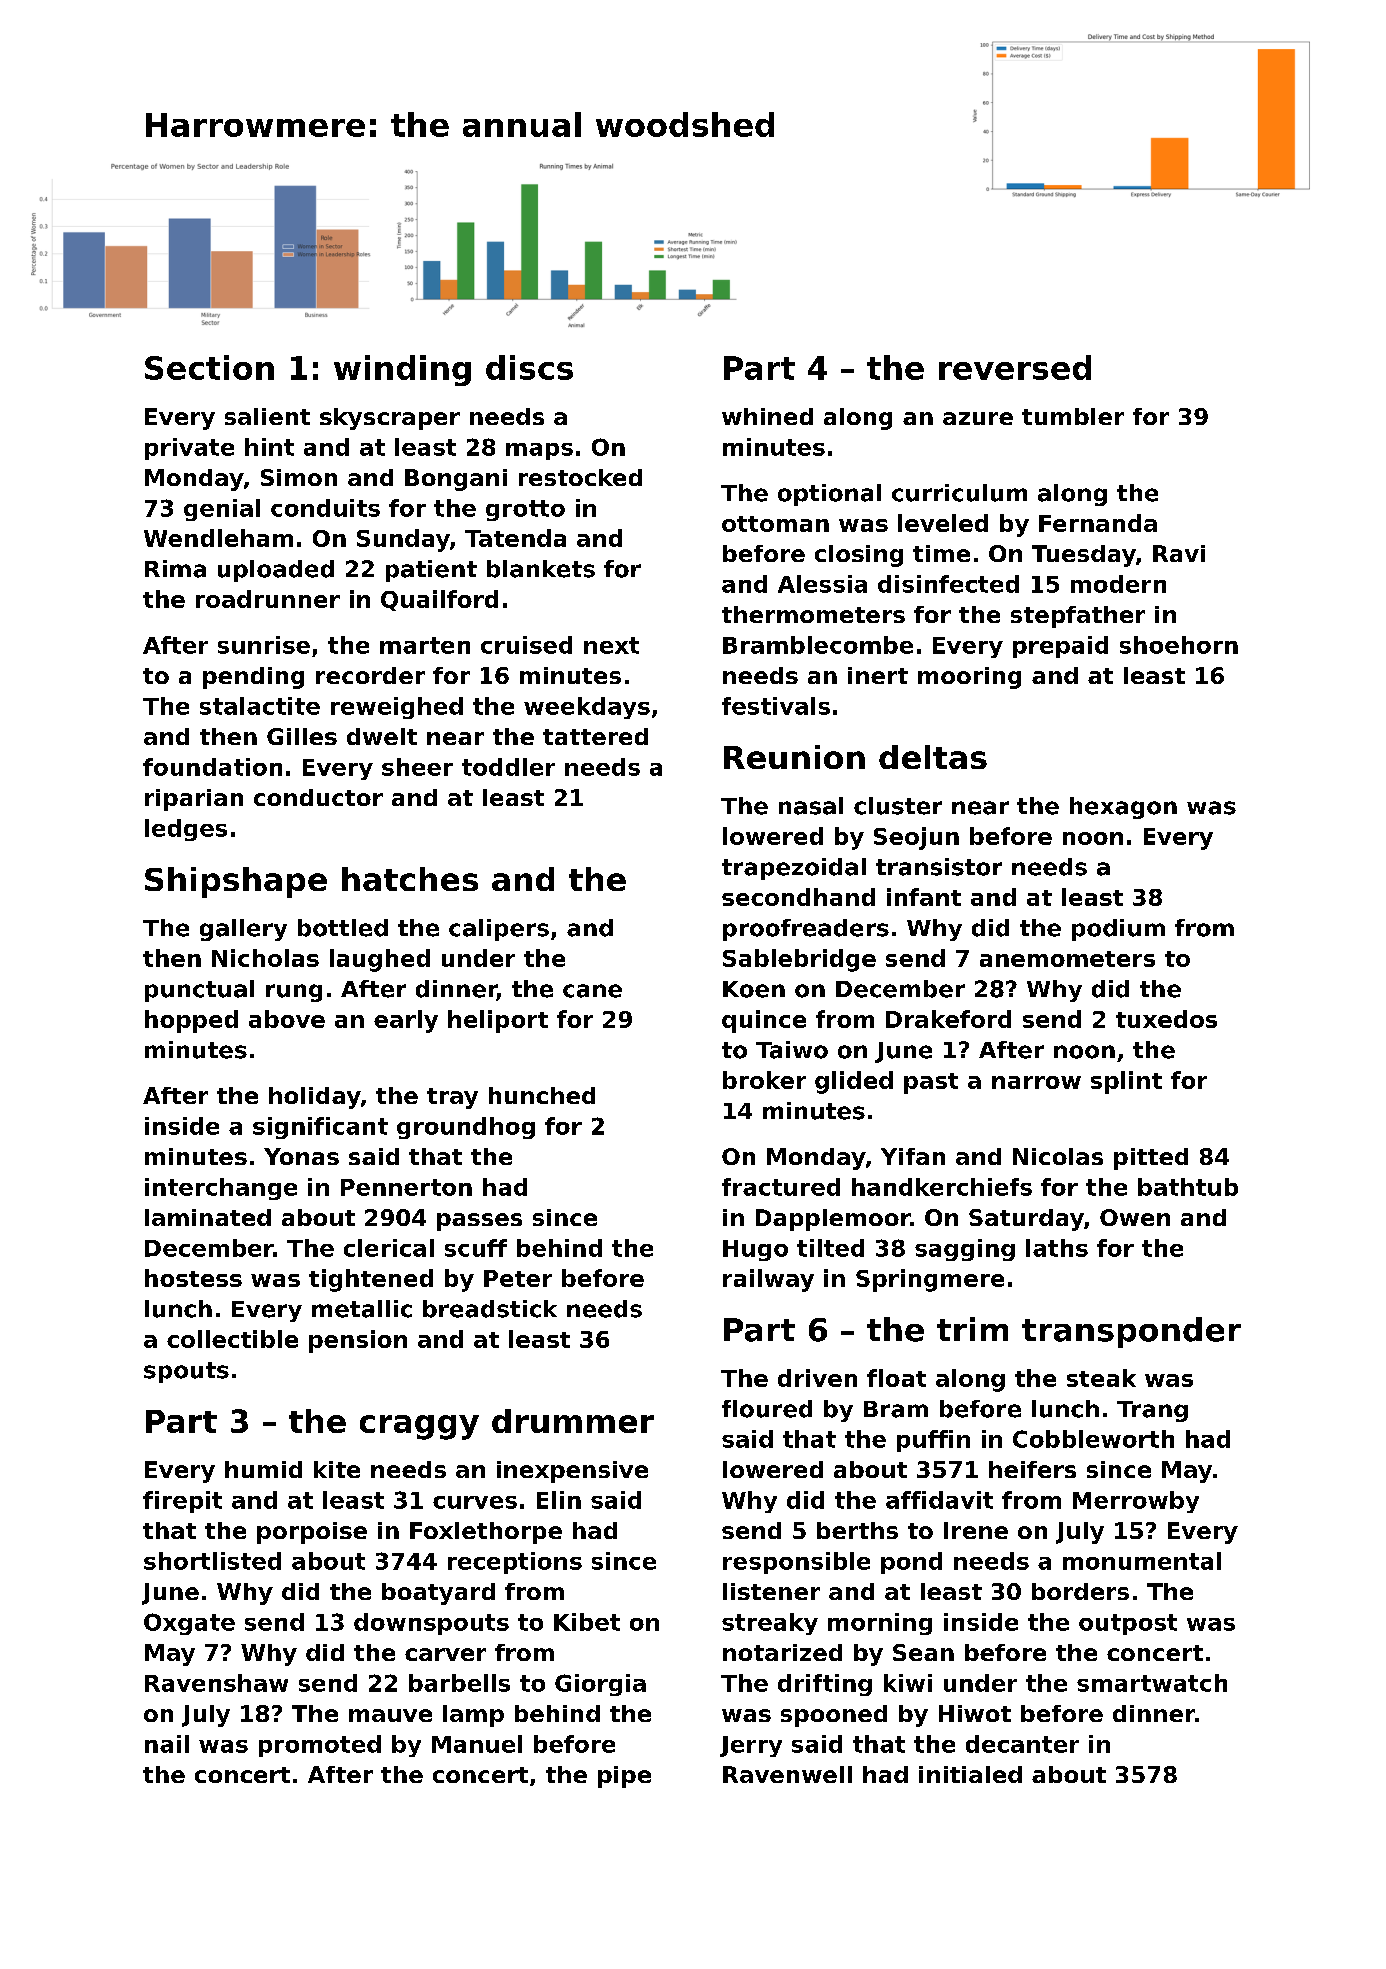 Image resolution: width=1386 pixels, height=1969 pixels. What do you see at coordinates (1015, 367) in the screenshot?
I see `reversed` at bounding box center [1015, 367].
